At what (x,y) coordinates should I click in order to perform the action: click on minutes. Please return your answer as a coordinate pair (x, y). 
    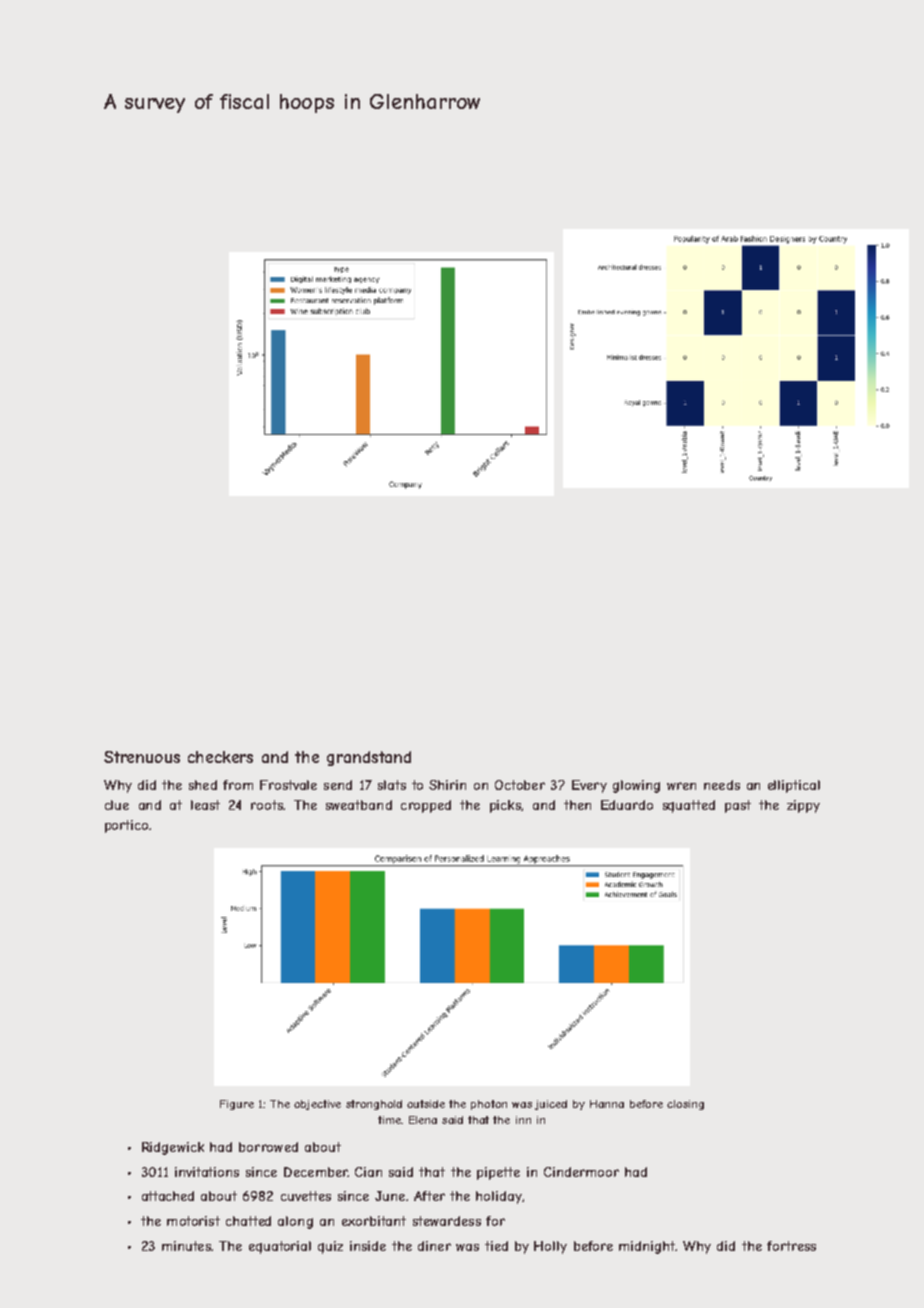
    Looking at the image, I should click on (186, 1246).
